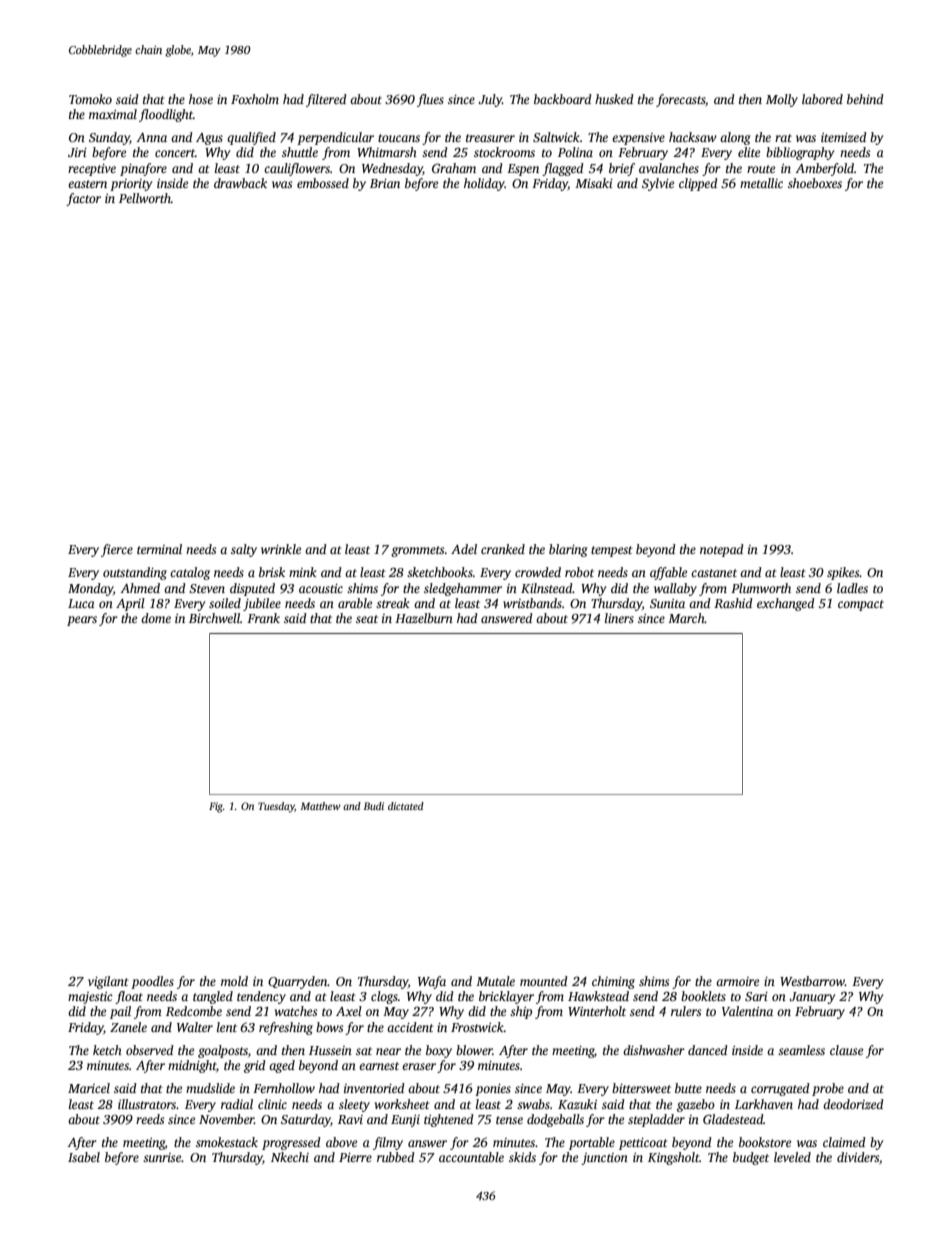  I want to click on shoeboxes, so click(815, 183).
